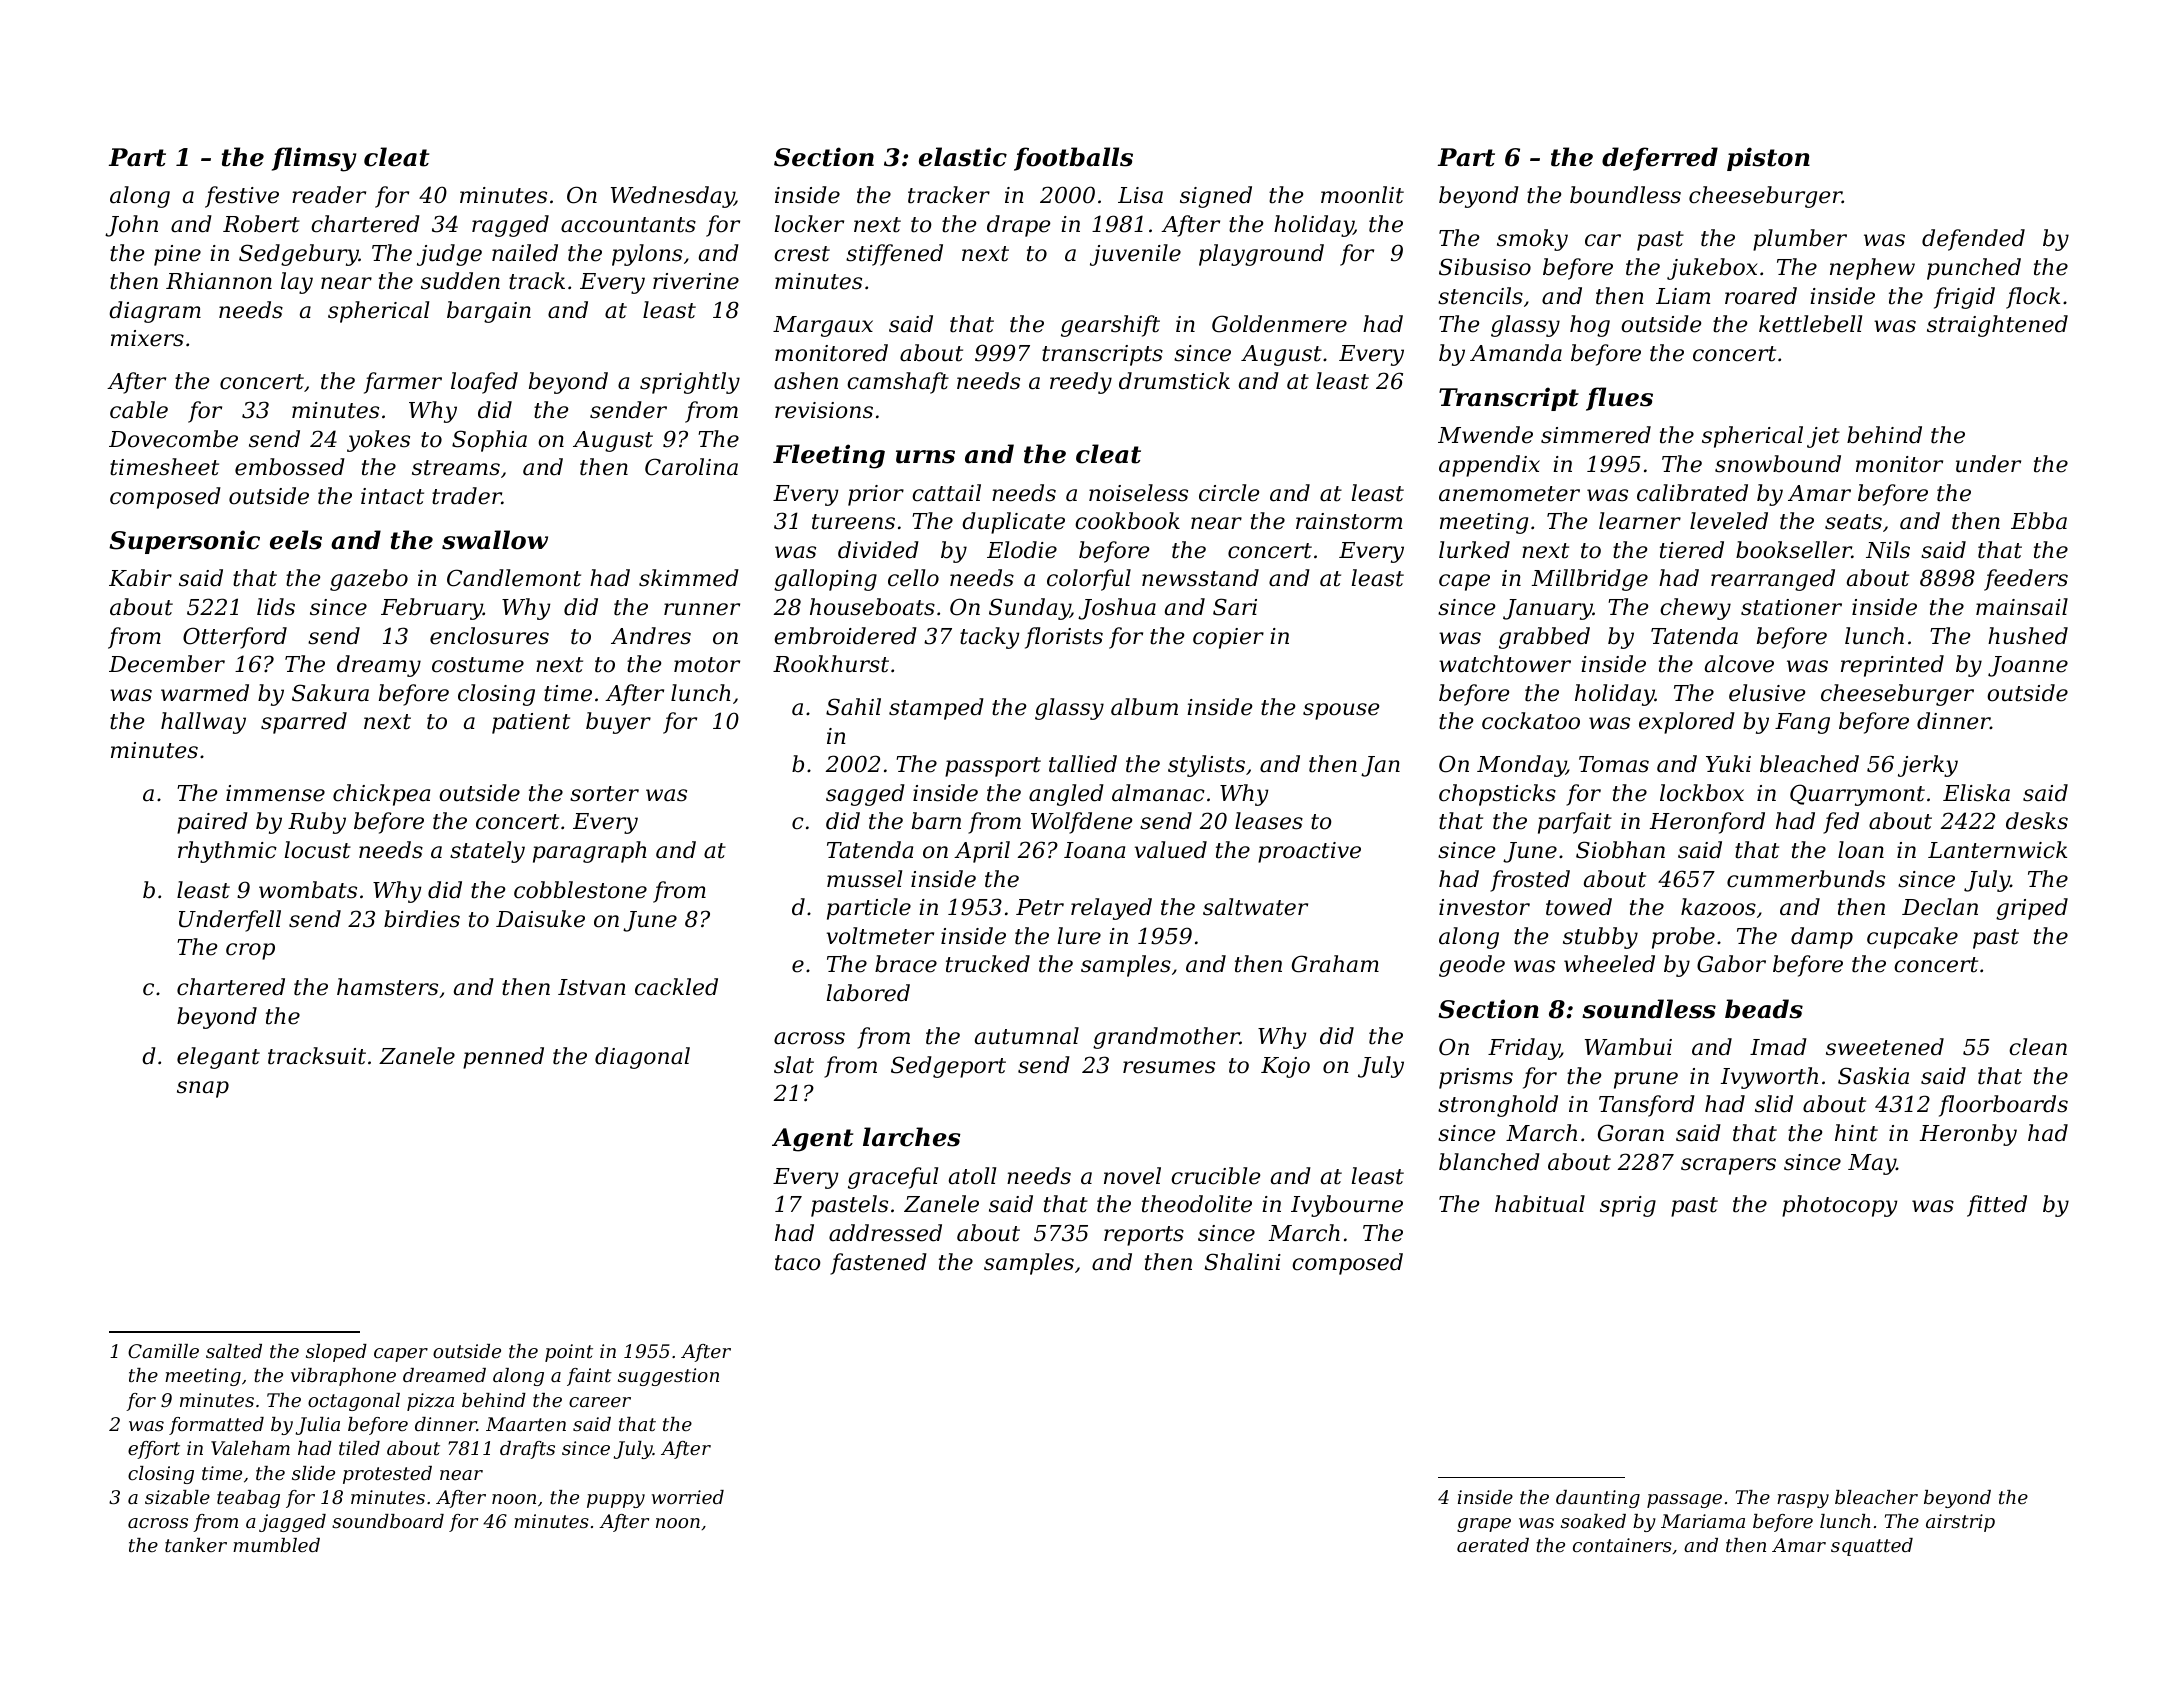 This image has height=1683, width=2178. Describe the element at coordinates (1649, 1009) in the image. I see `soundless` at that location.
